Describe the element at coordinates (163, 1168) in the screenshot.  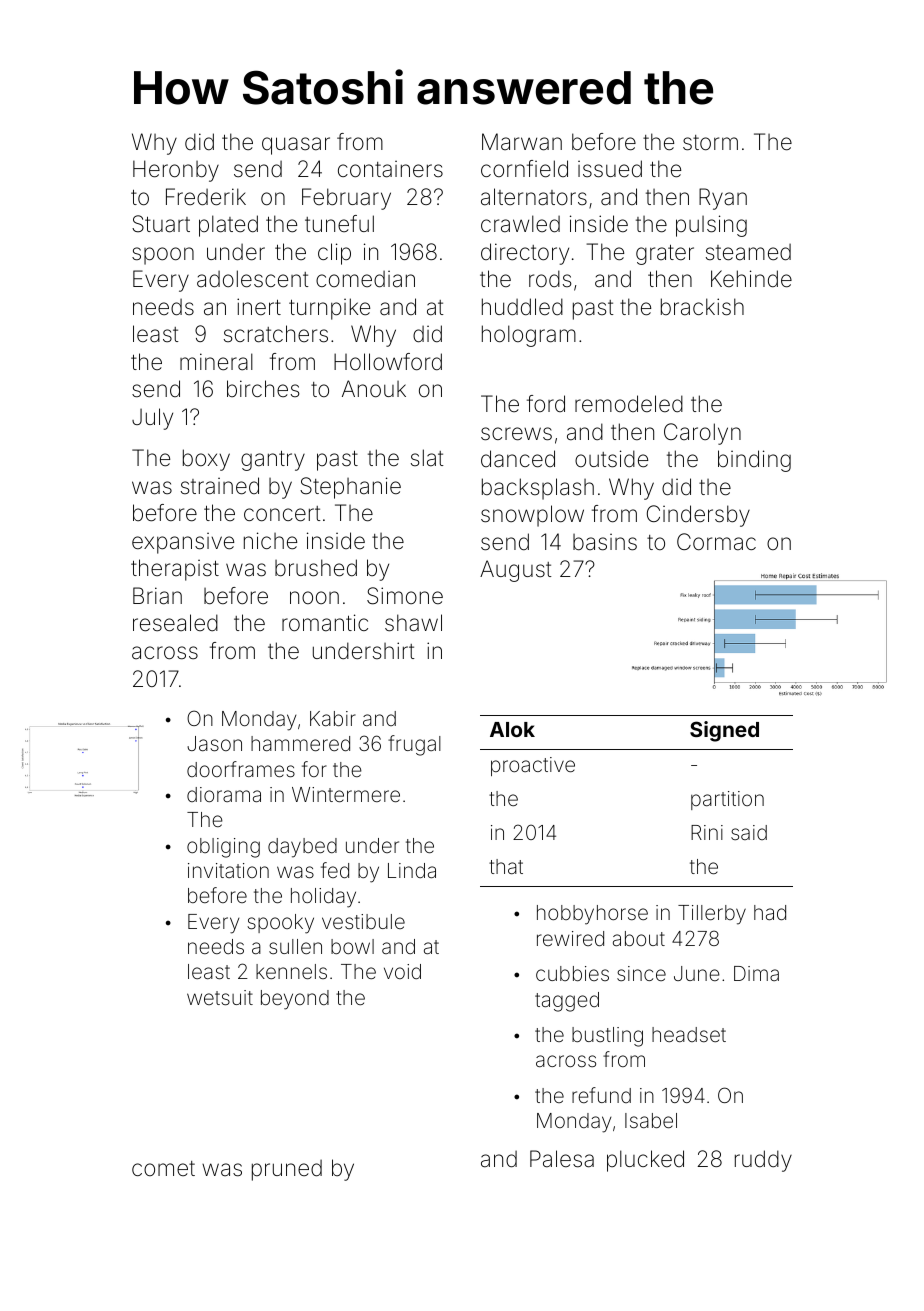
I see `comet` at that location.
